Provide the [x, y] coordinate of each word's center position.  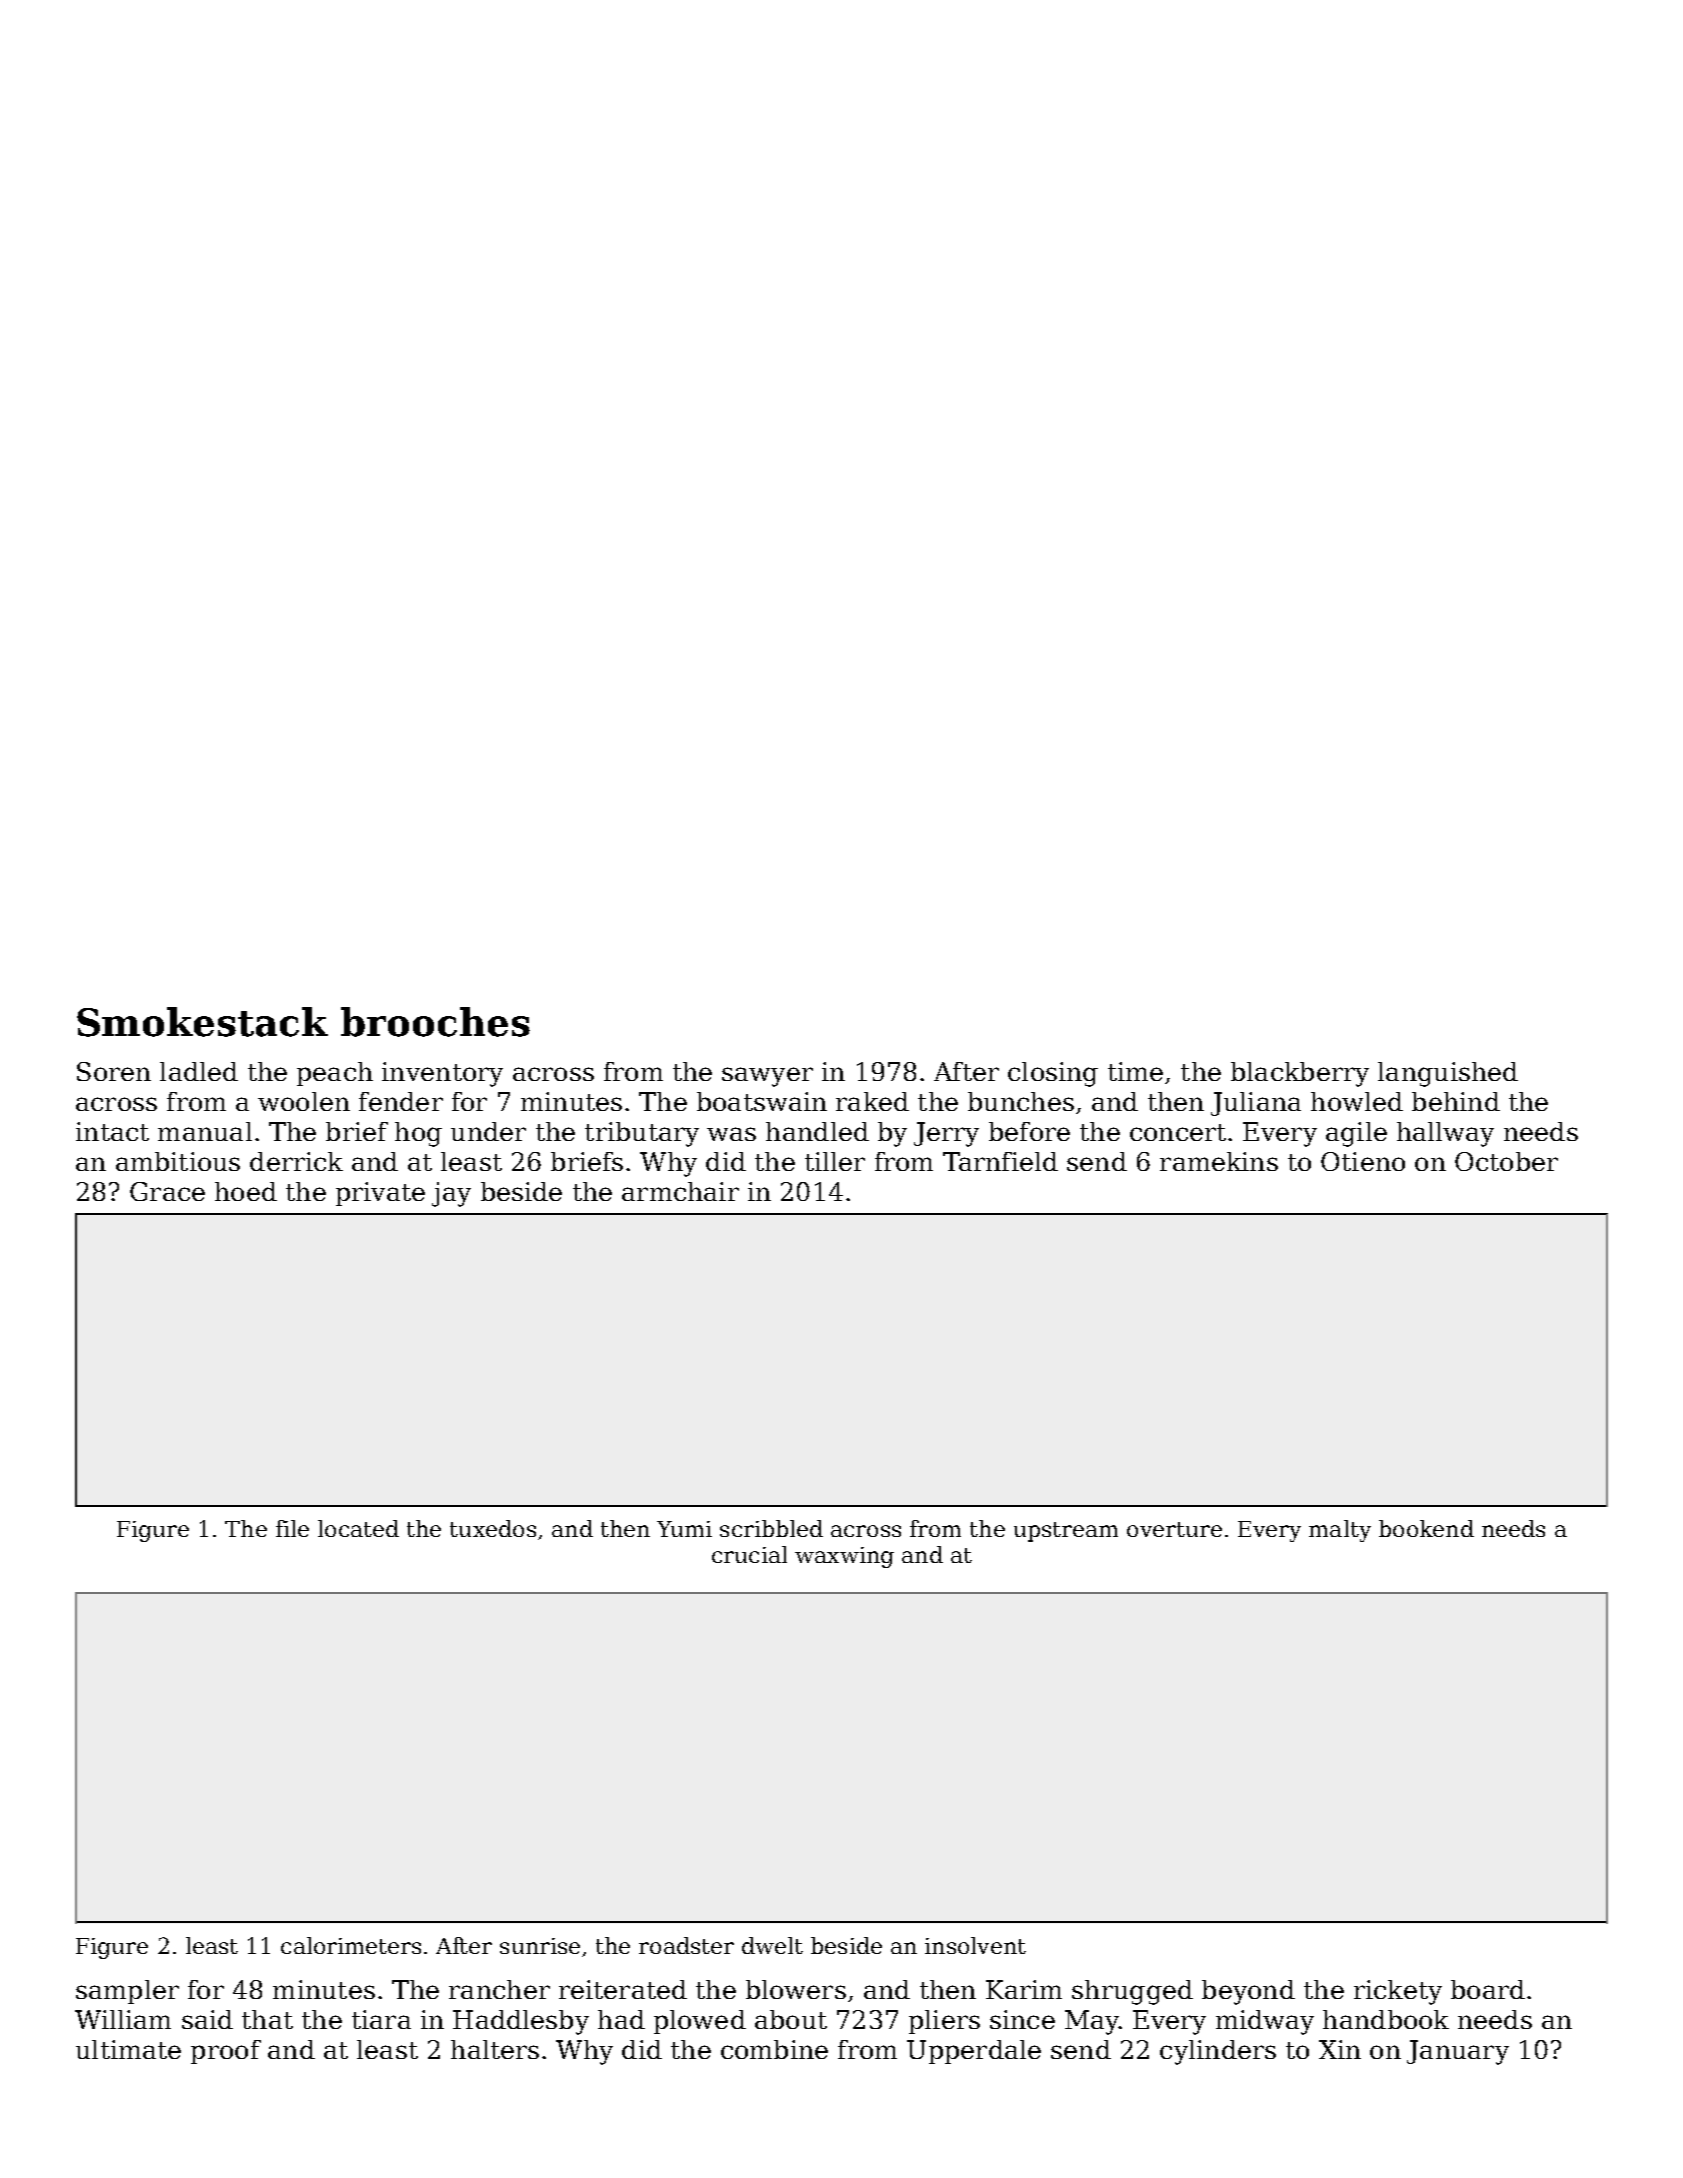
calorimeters [351, 1945]
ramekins [1219, 1161]
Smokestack [202, 1022]
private [380, 1194]
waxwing [844, 1557]
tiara [381, 2019]
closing [1053, 1074]
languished [1448, 1074]
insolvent [975, 1945]
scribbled [771, 1528]
